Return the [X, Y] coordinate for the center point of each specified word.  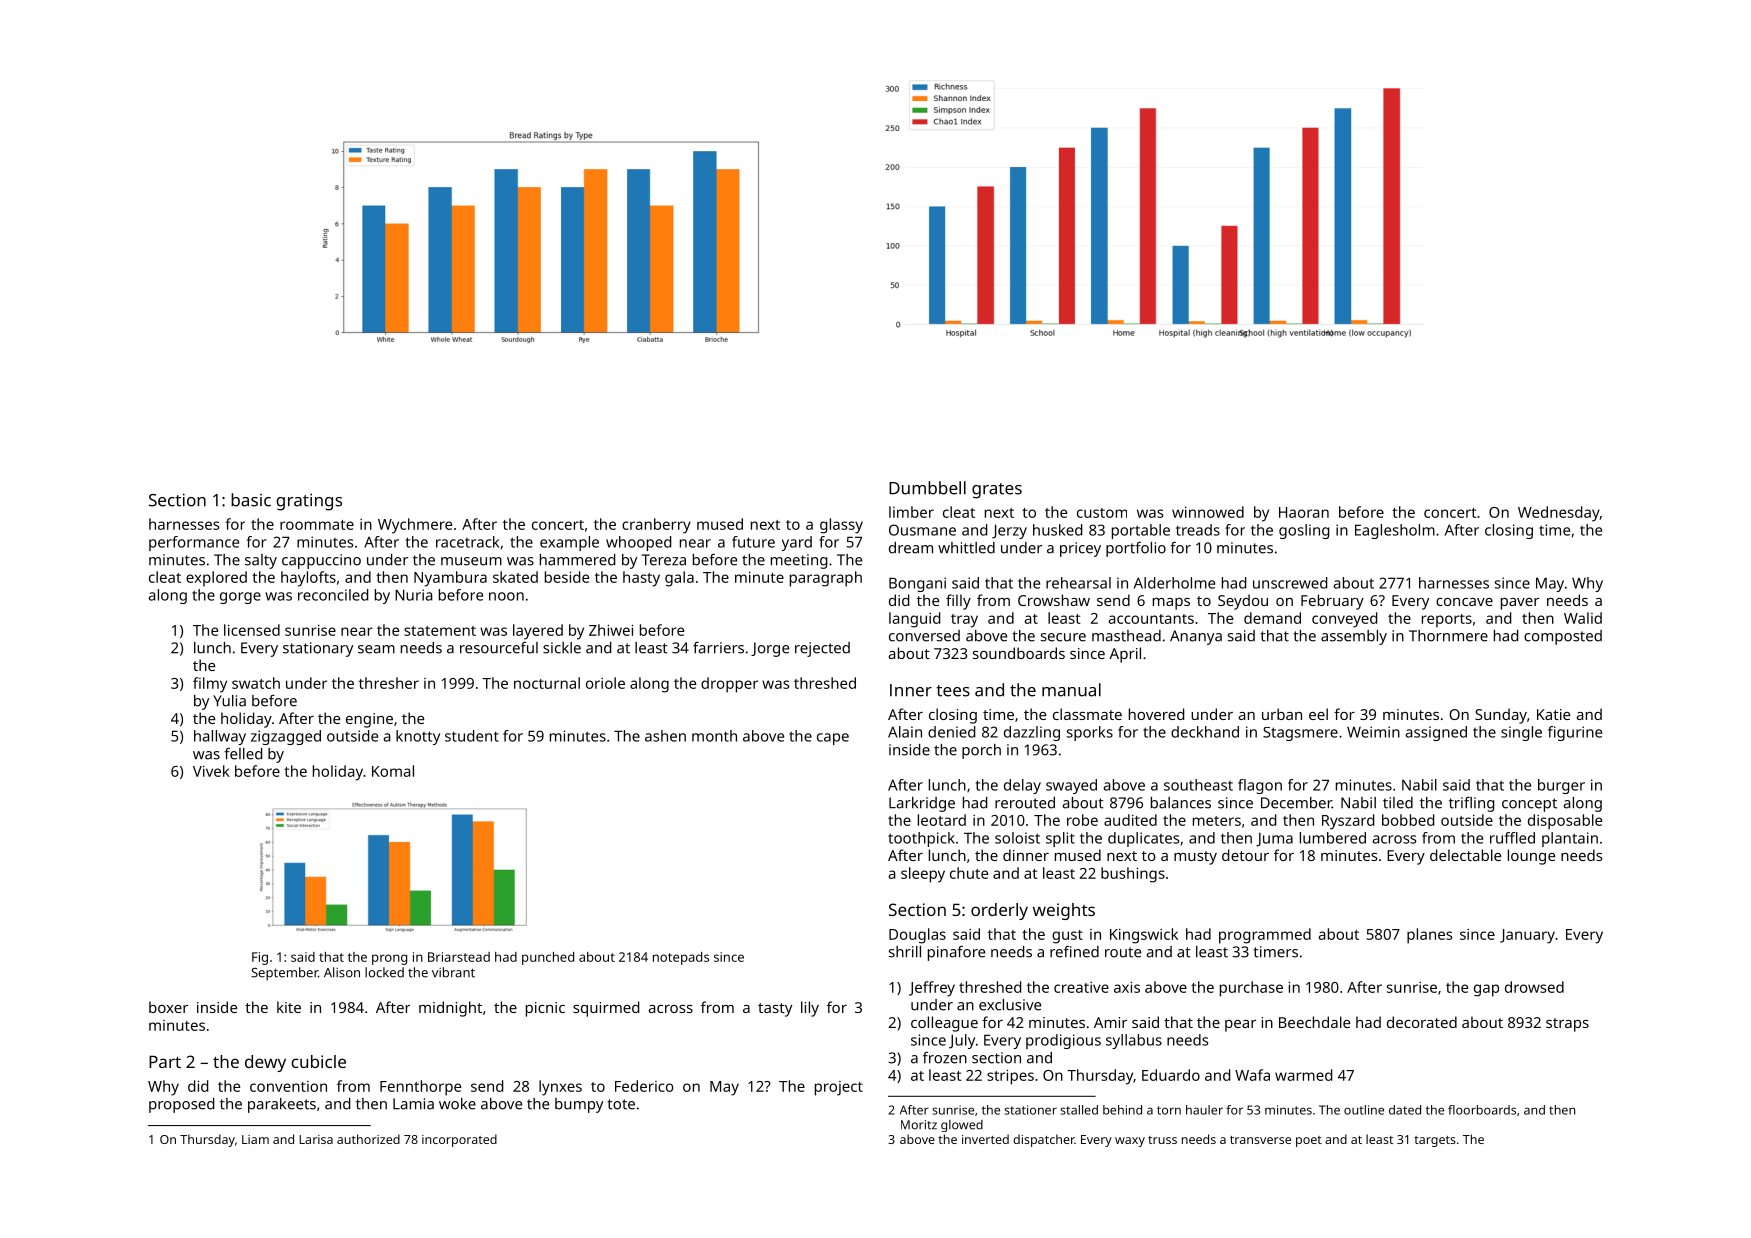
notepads [681, 958]
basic [251, 500]
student [472, 736]
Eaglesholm [1395, 531]
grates [997, 491]
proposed [181, 1105]
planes [1430, 936]
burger [1561, 786]
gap [1486, 990]
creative [1081, 987]
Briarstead [459, 957]
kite [289, 1007]
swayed [1071, 786]
